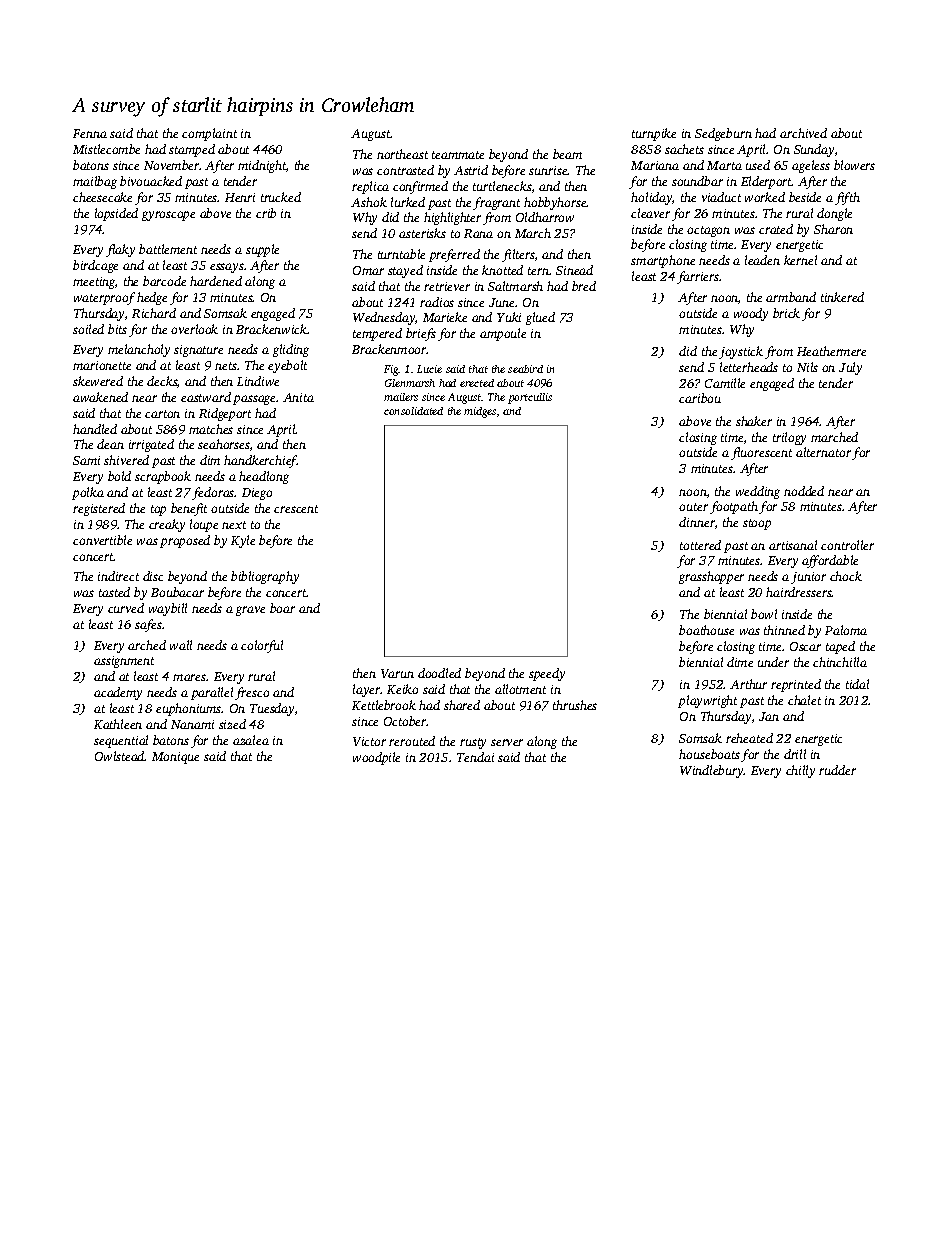  Describe the element at coordinates (90, 133) in the screenshot. I see `Fenna` at that location.
